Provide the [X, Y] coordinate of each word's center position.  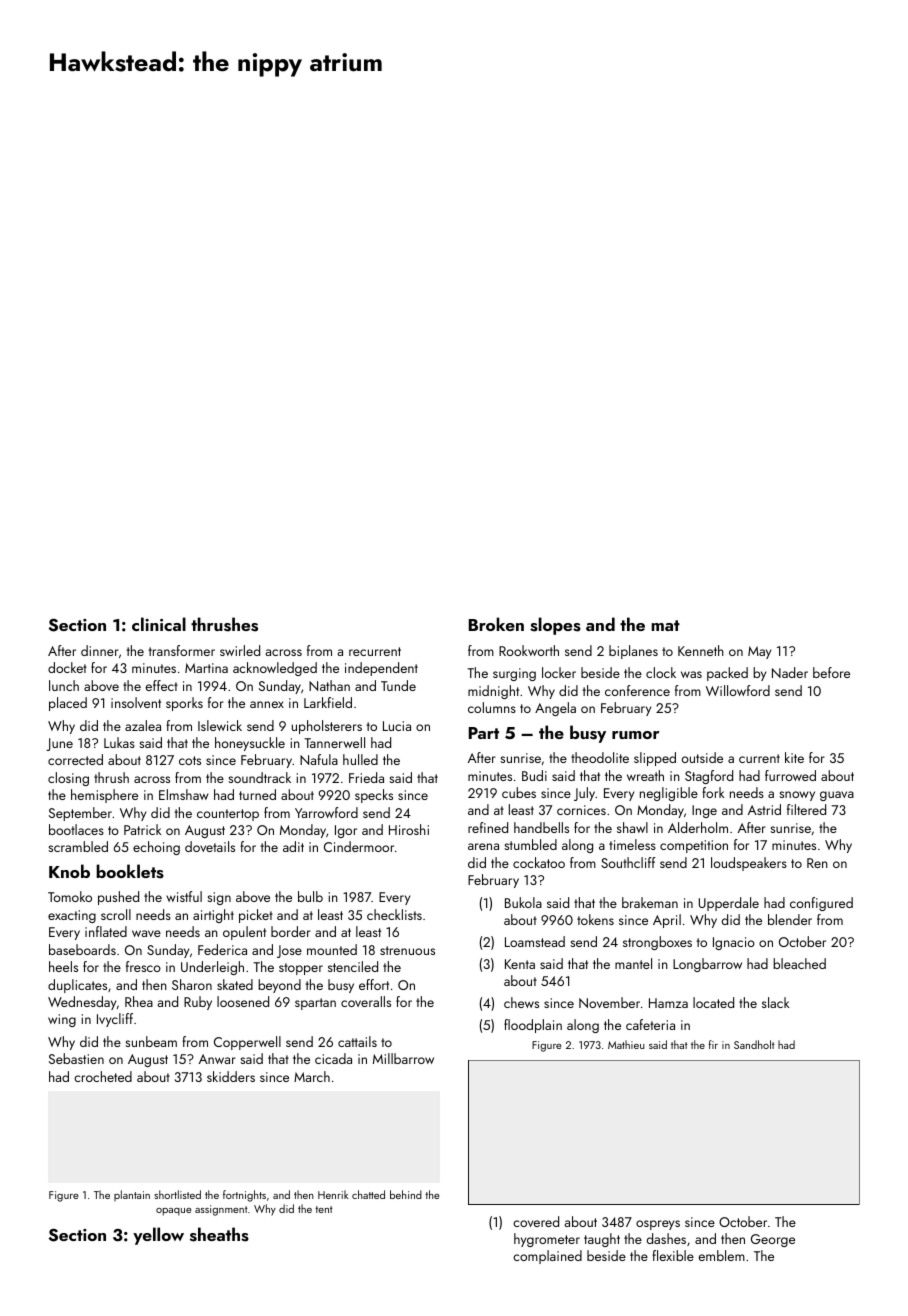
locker [559, 672]
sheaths [219, 1234]
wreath [645, 775]
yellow [158, 1236]
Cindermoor [359, 846]
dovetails [210, 846]
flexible [673, 1255]
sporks [184, 704]
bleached [799, 963]
